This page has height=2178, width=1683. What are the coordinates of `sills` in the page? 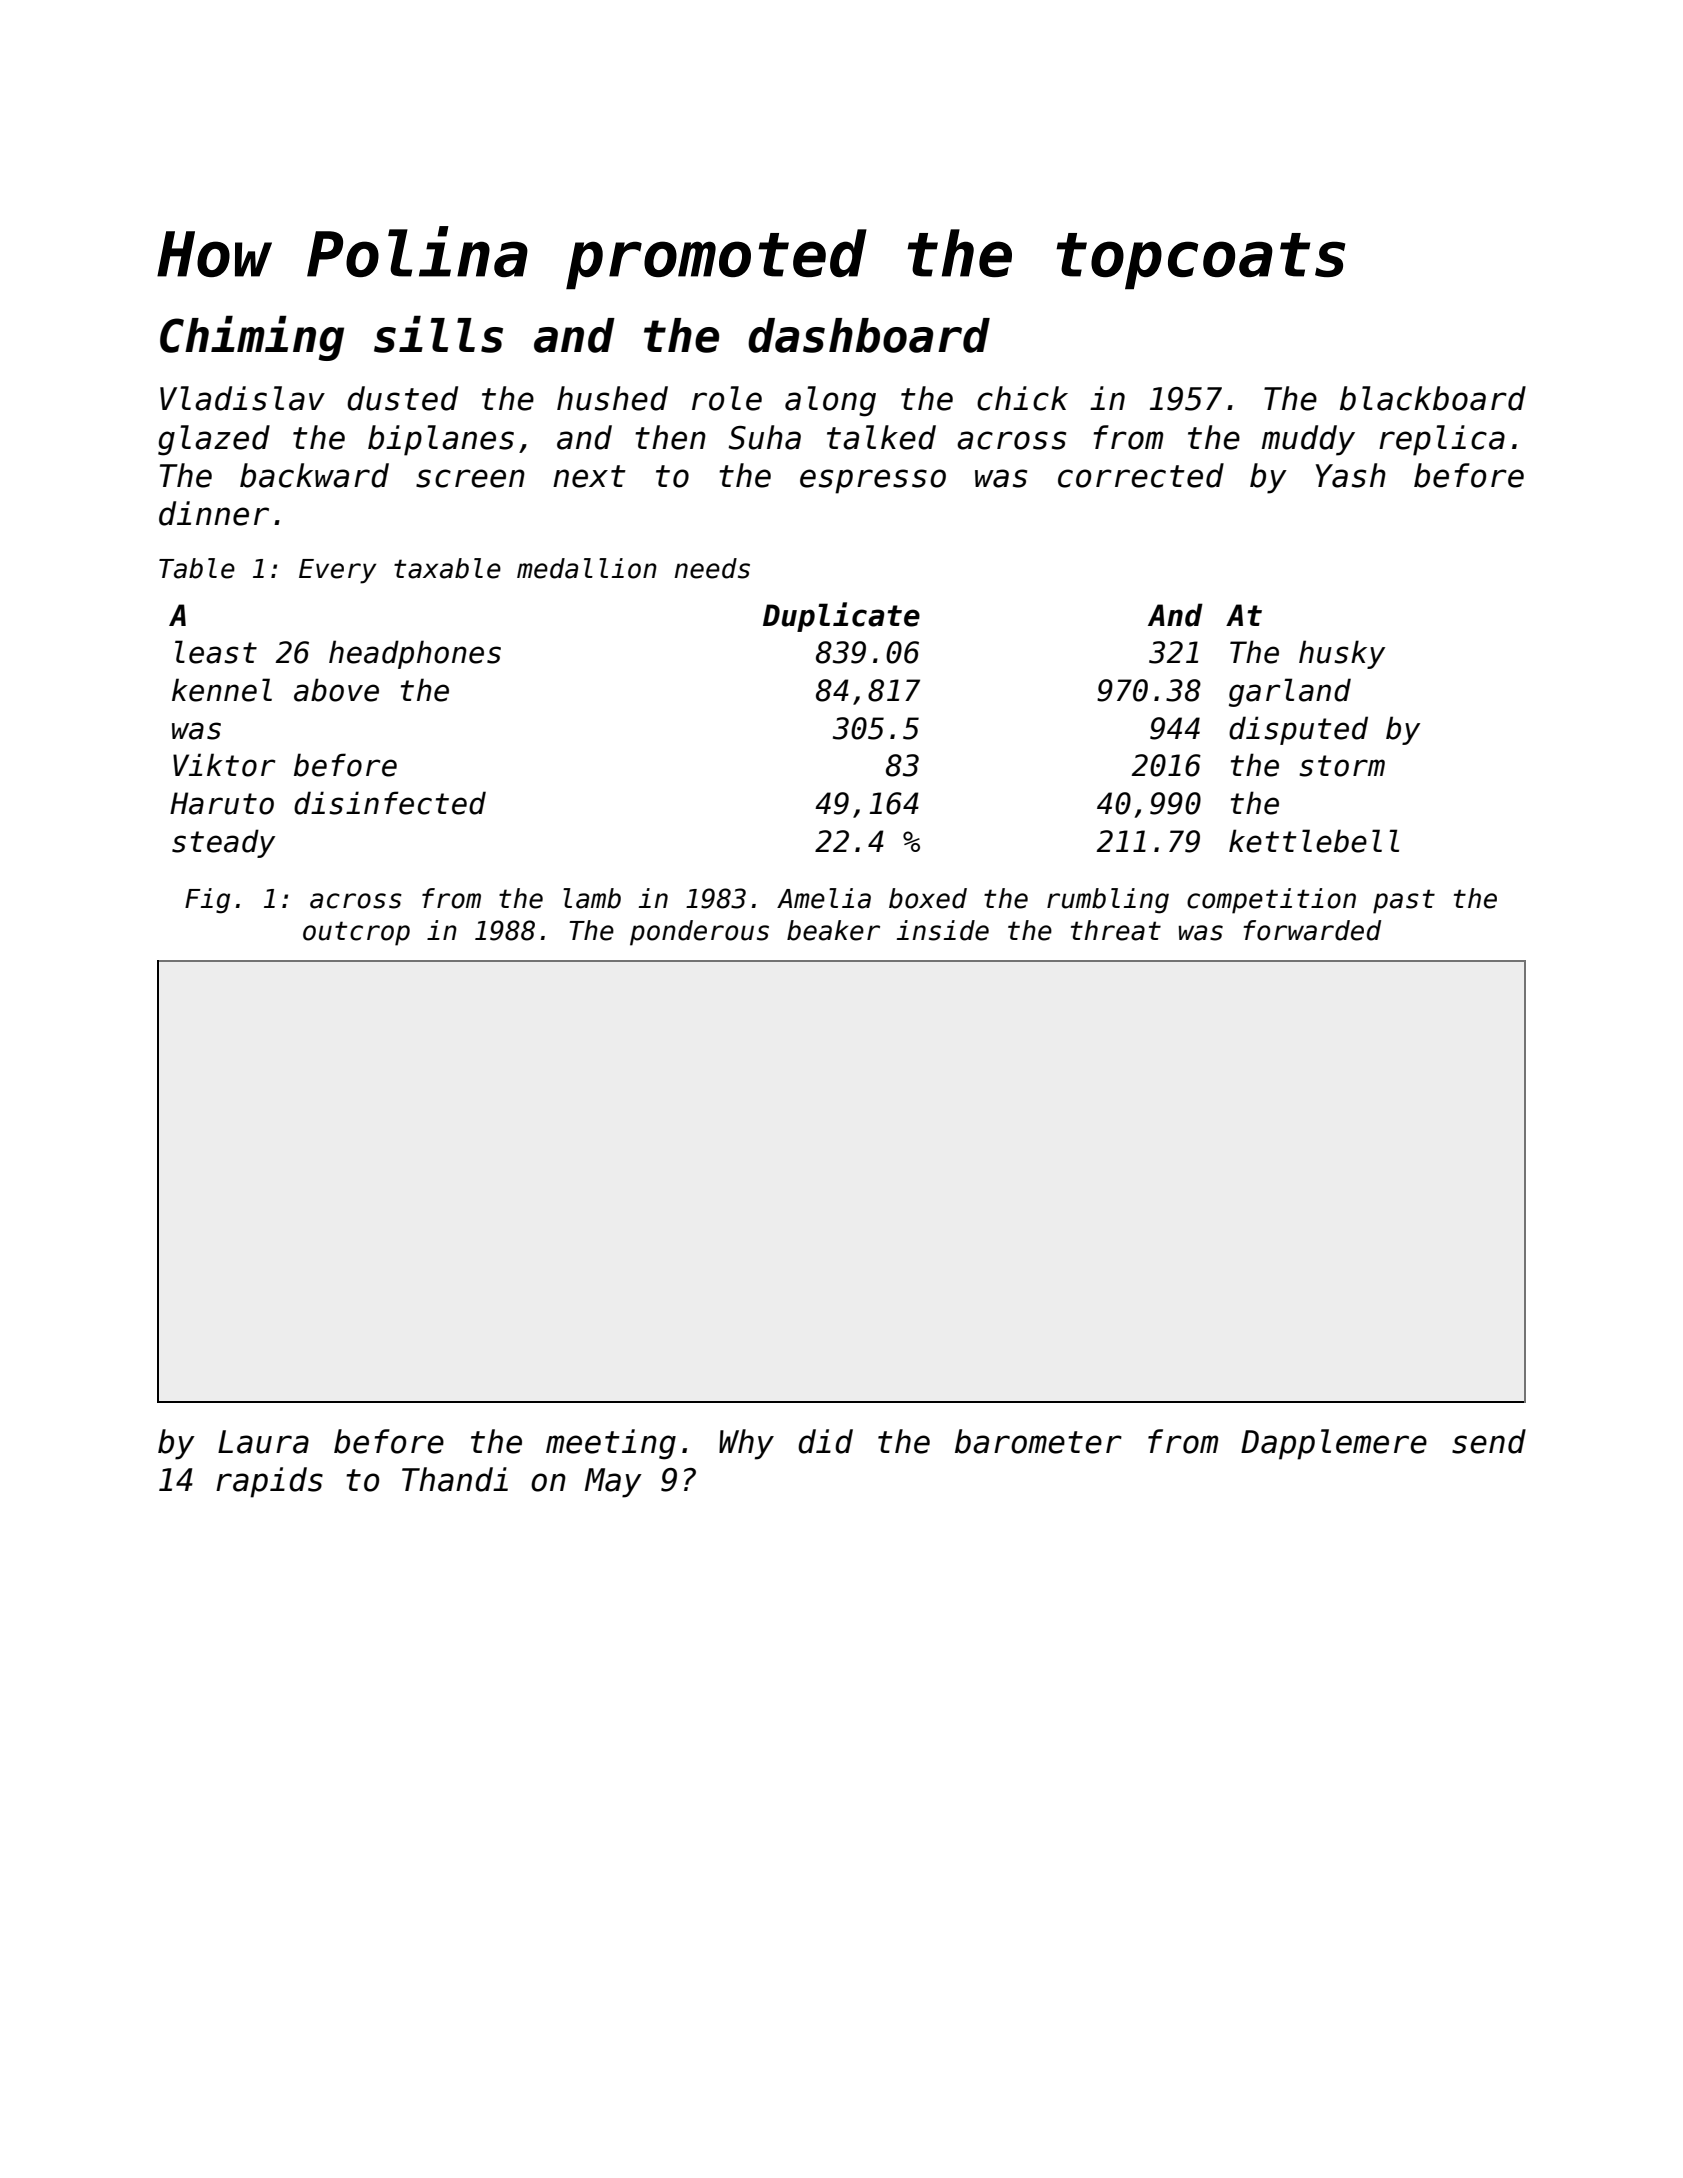 It's located at (438, 334).
